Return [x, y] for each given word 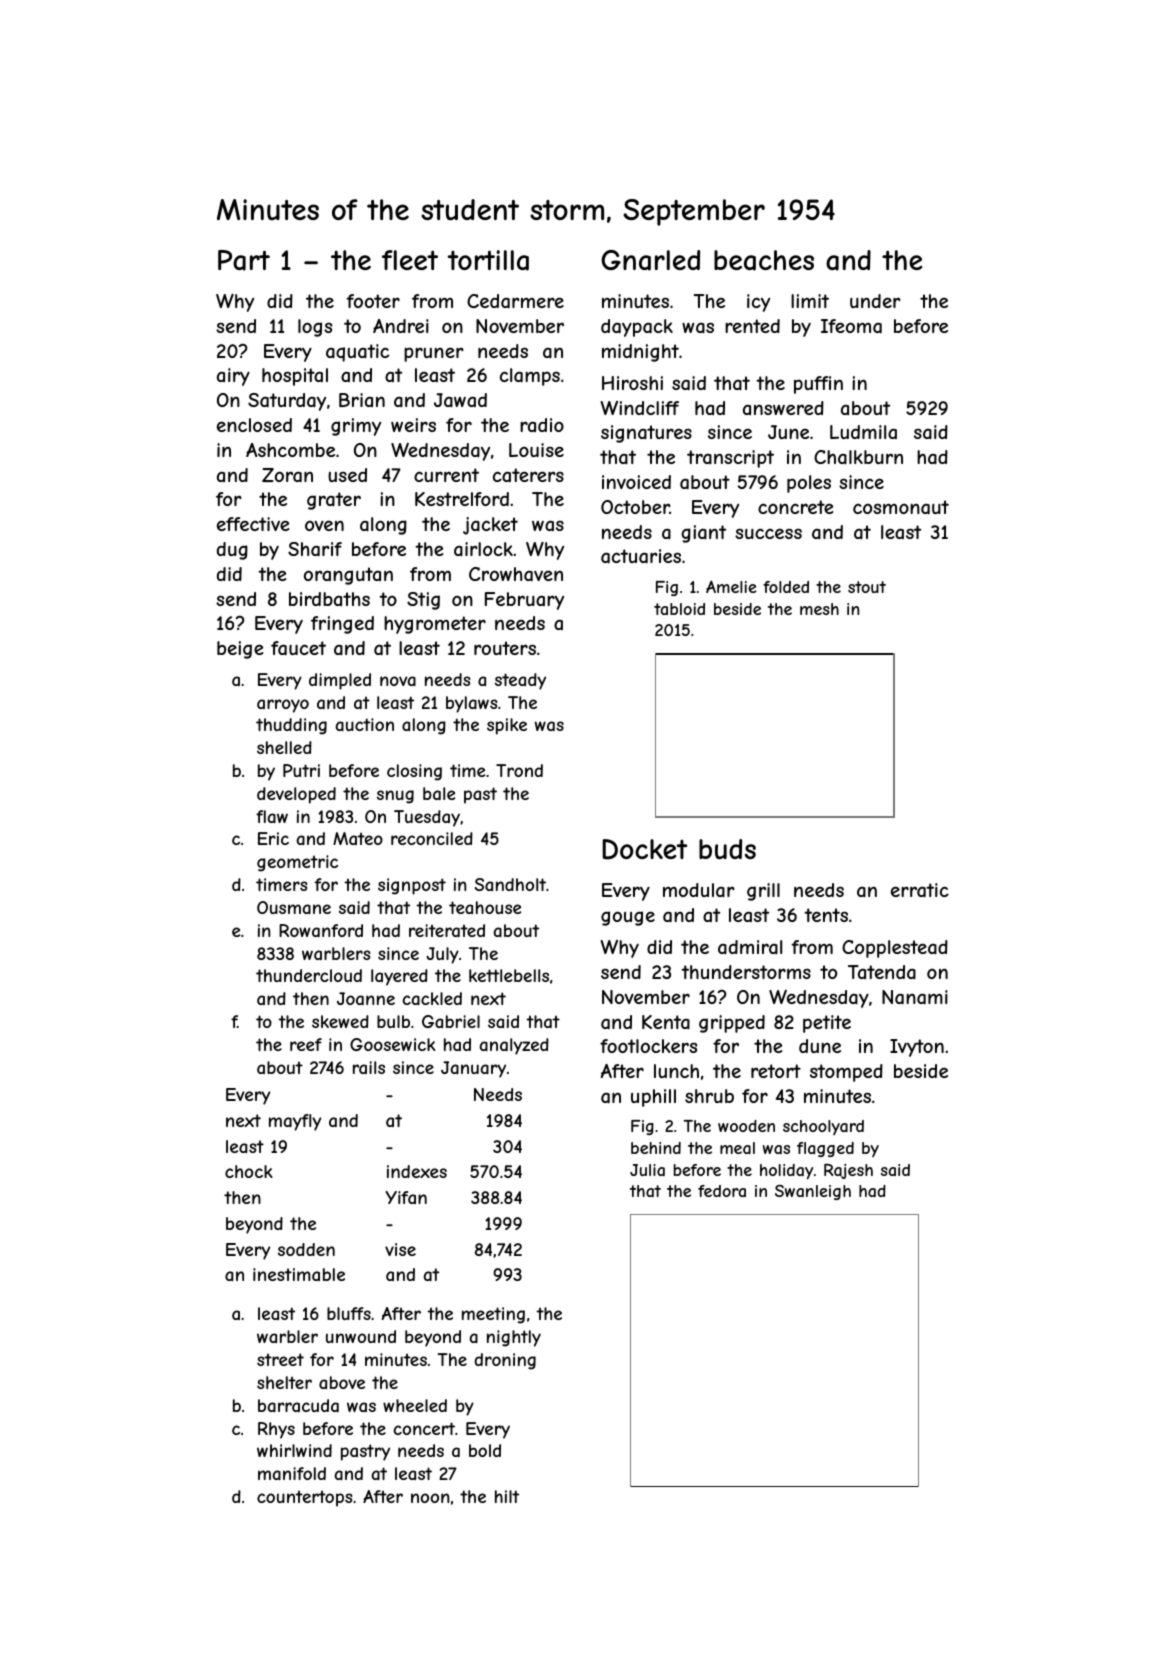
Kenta [666, 1022]
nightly [514, 1338]
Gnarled [650, 260]
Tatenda [882, 972]
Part [244, 260]
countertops [304, 1499]
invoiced [636, 482]
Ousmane [294, 907]
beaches [764, 260]
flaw [272, 816]
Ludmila [863, 432]
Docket [644, 849]
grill [763, 892]
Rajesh [848, 1171]
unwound [361, 1336]
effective [253, 524]
